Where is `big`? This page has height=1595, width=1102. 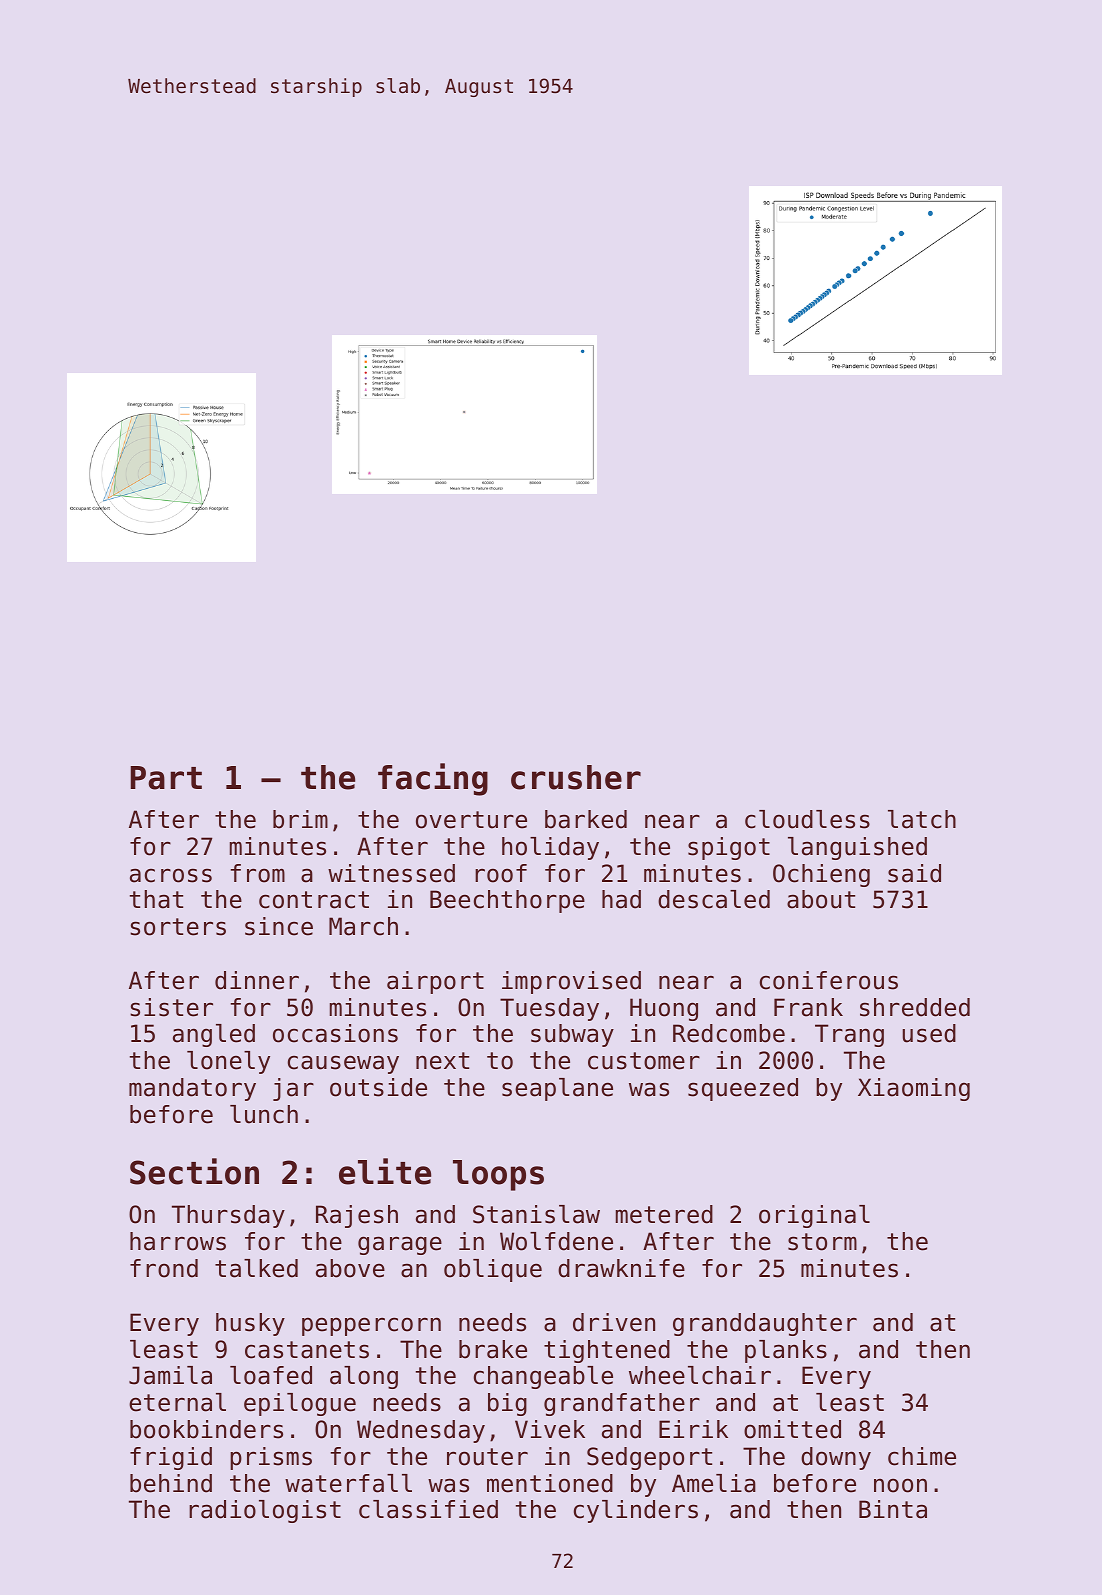
big is located at coordinates (507, 1404).
